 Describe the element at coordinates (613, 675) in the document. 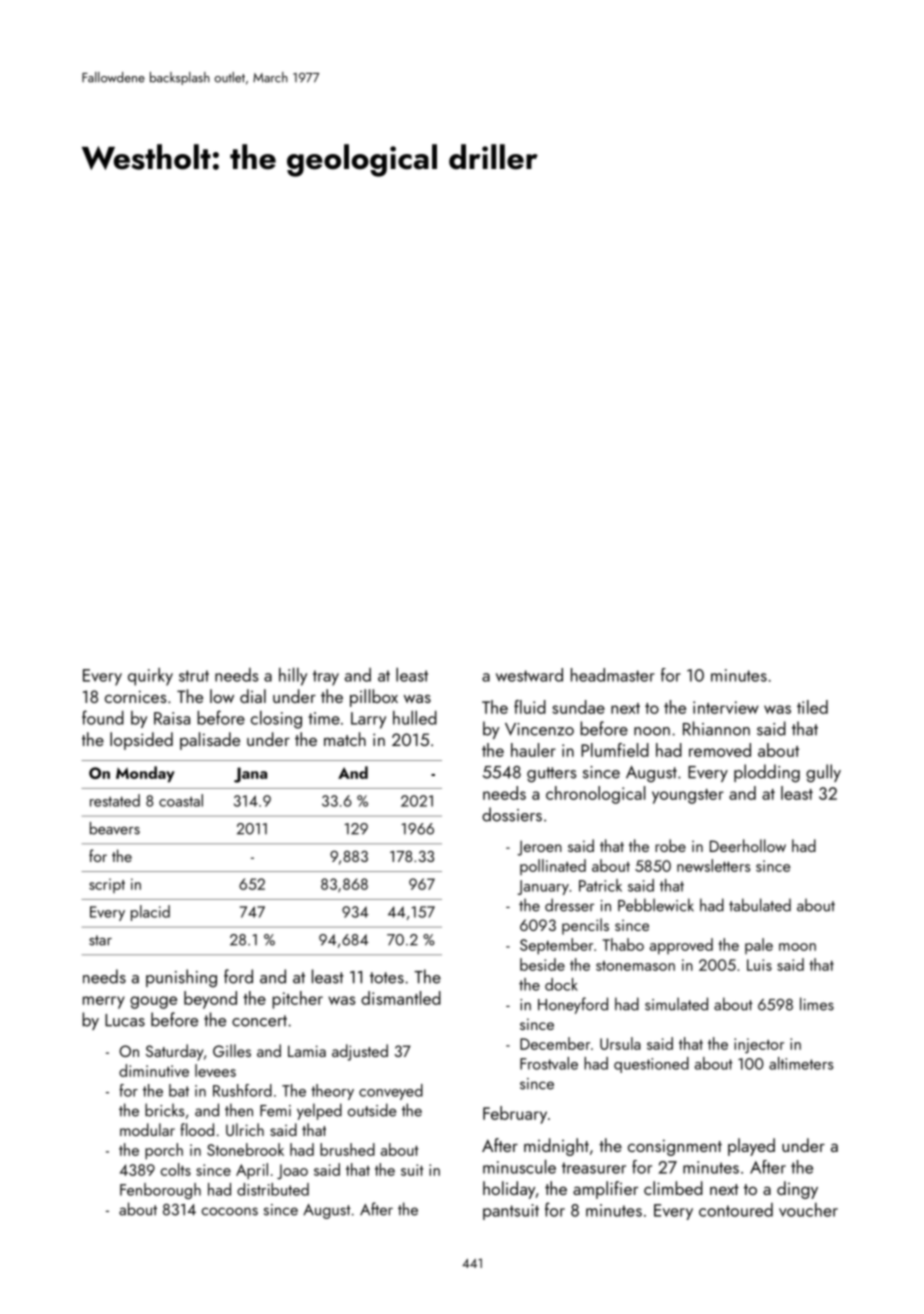

I see `headmaster` at that location.
